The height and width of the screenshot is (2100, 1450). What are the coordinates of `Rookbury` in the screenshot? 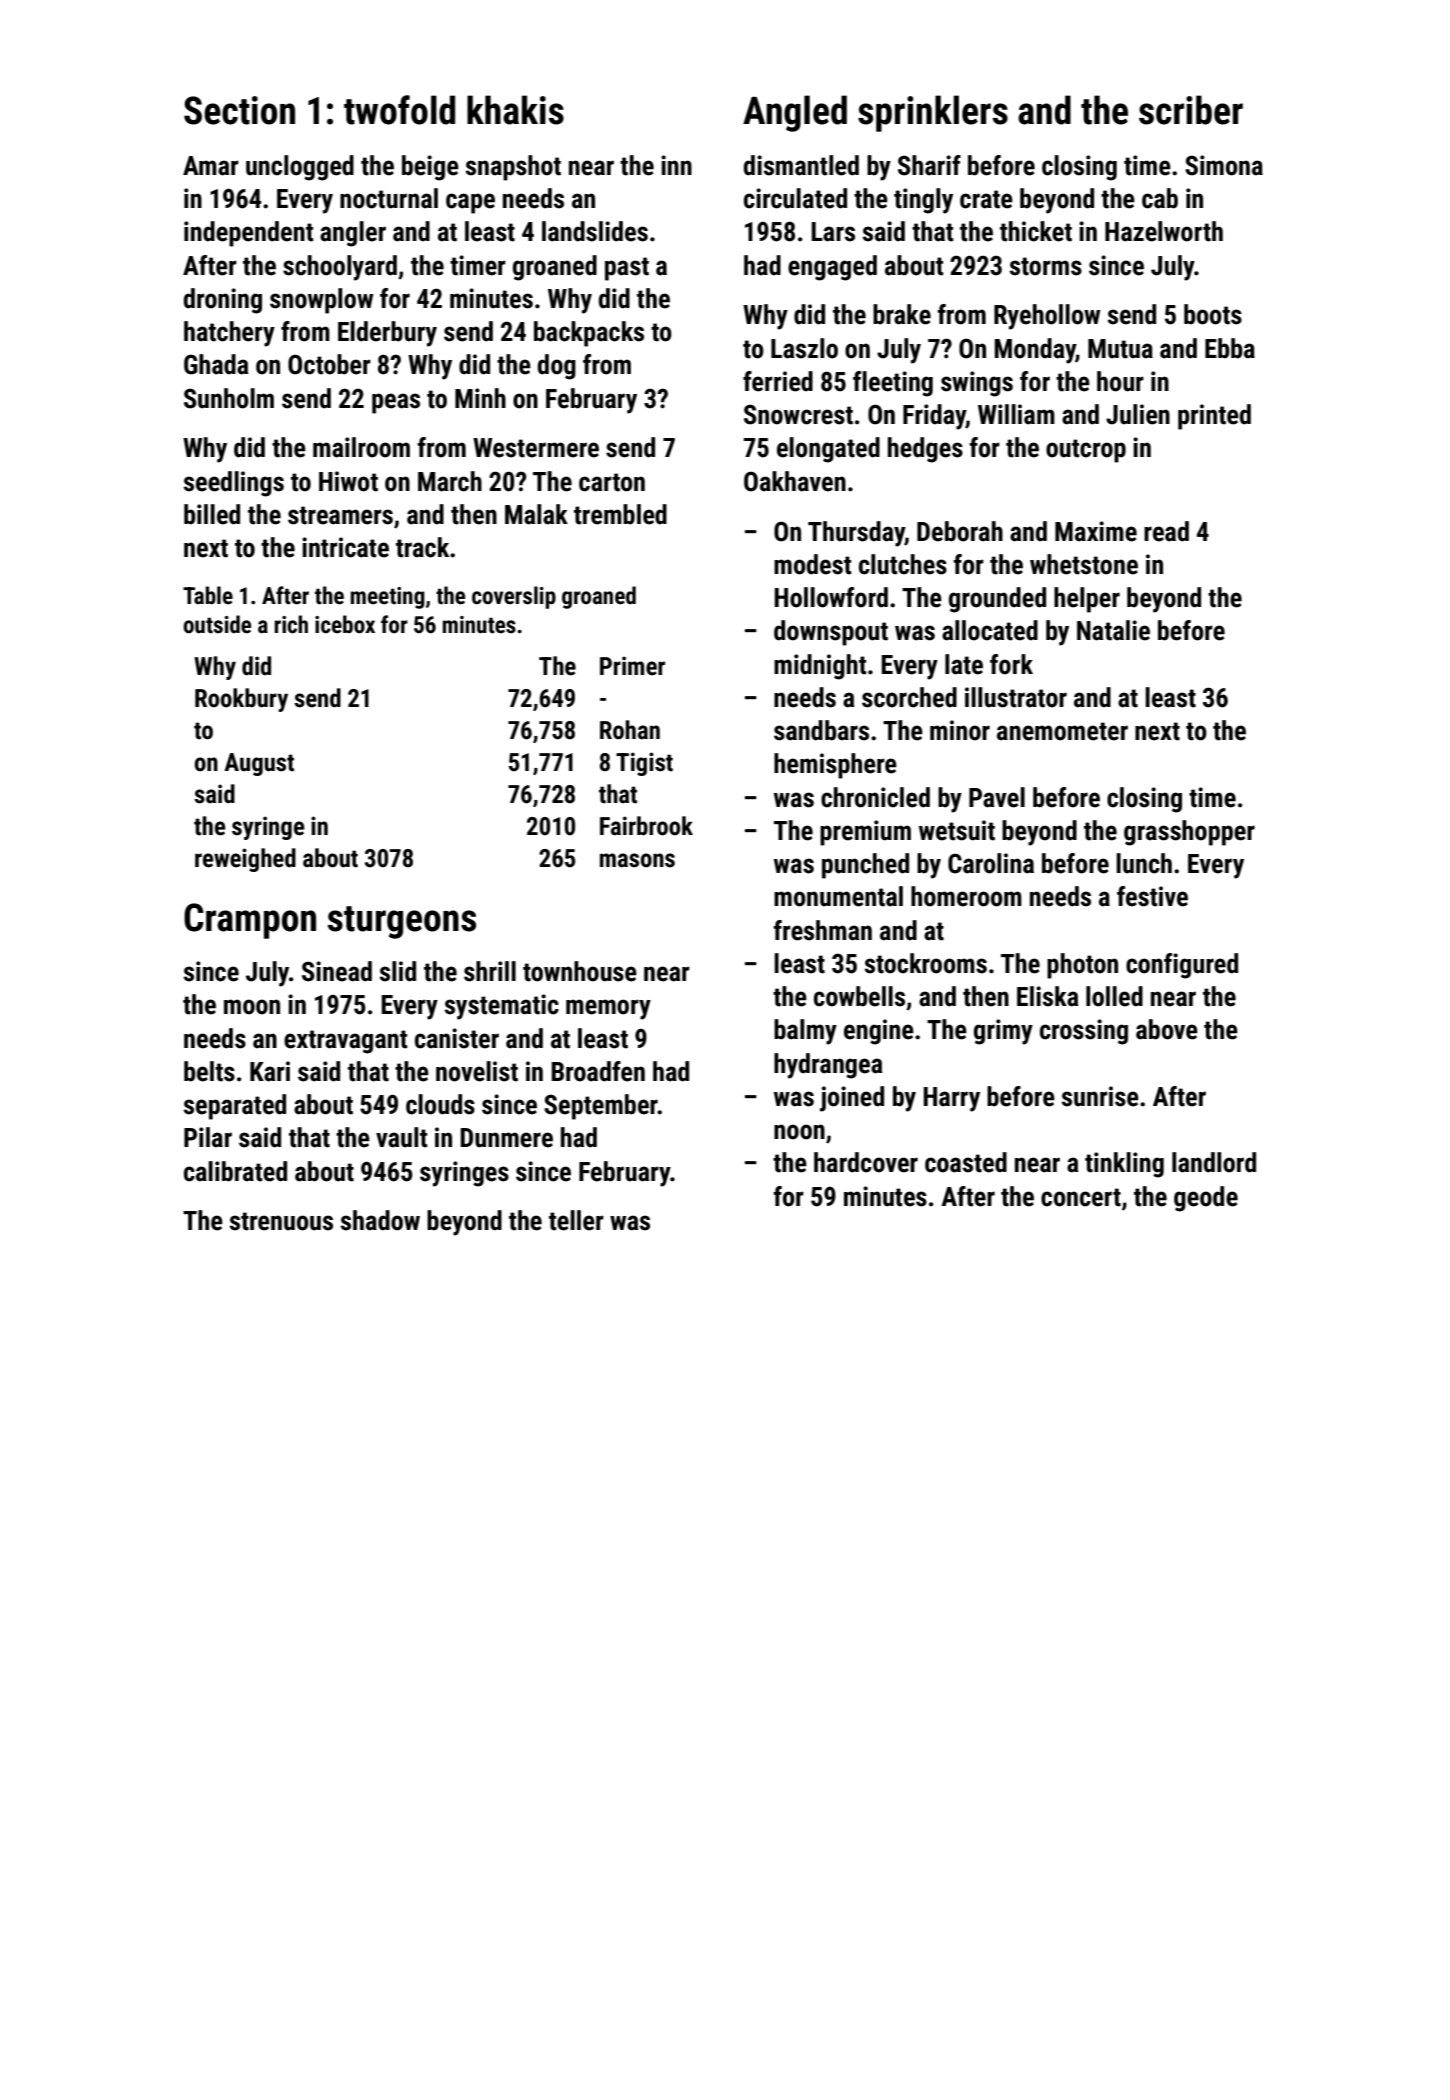 It's located at (241, 700).
